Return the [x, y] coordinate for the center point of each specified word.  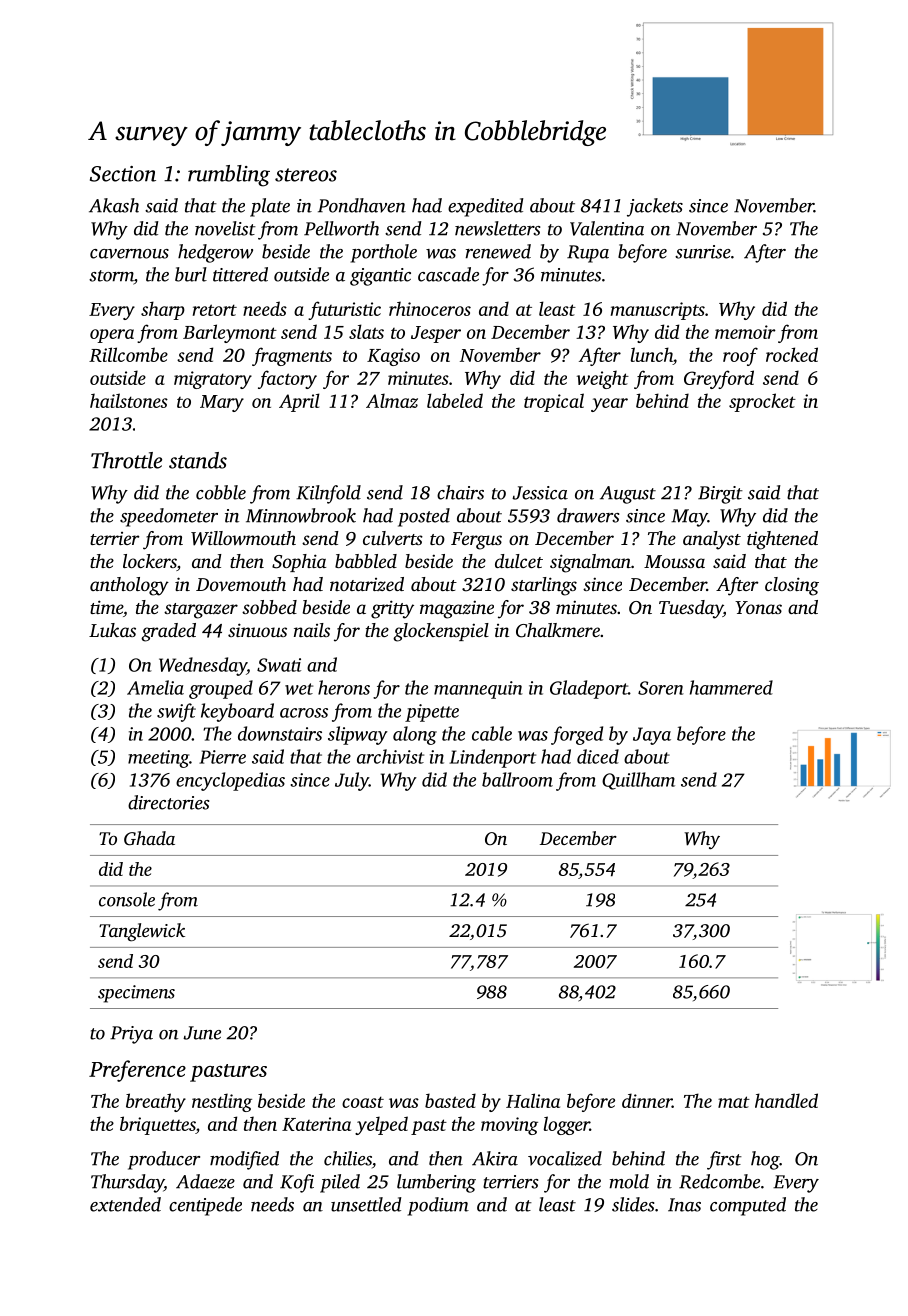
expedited [486, 207]
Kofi [297, 1183]
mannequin [478, 690]
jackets [655, 207]
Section [123, 174]
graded [168, 632]
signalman [590, 563]
